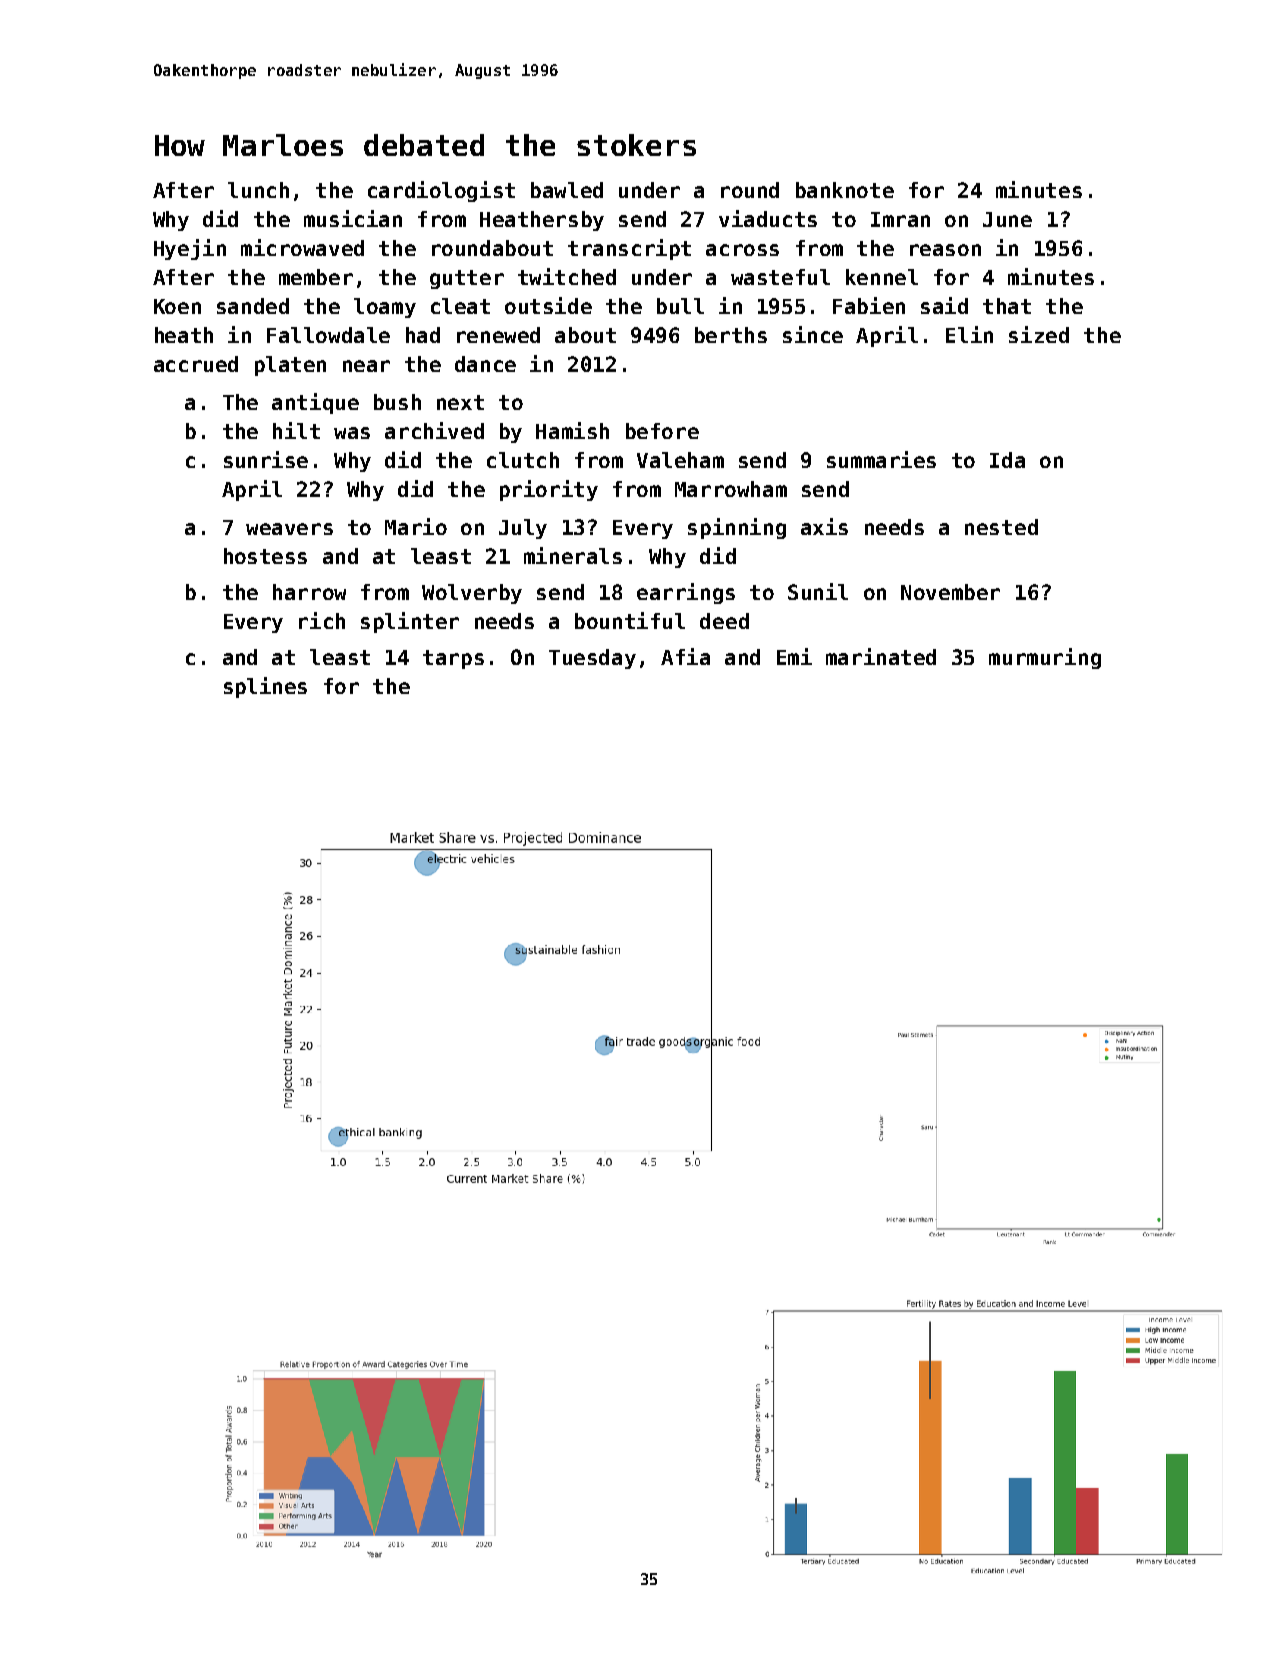  Describe the element at coordinates (567, 190) in the document. I see `bawled` at that location.
